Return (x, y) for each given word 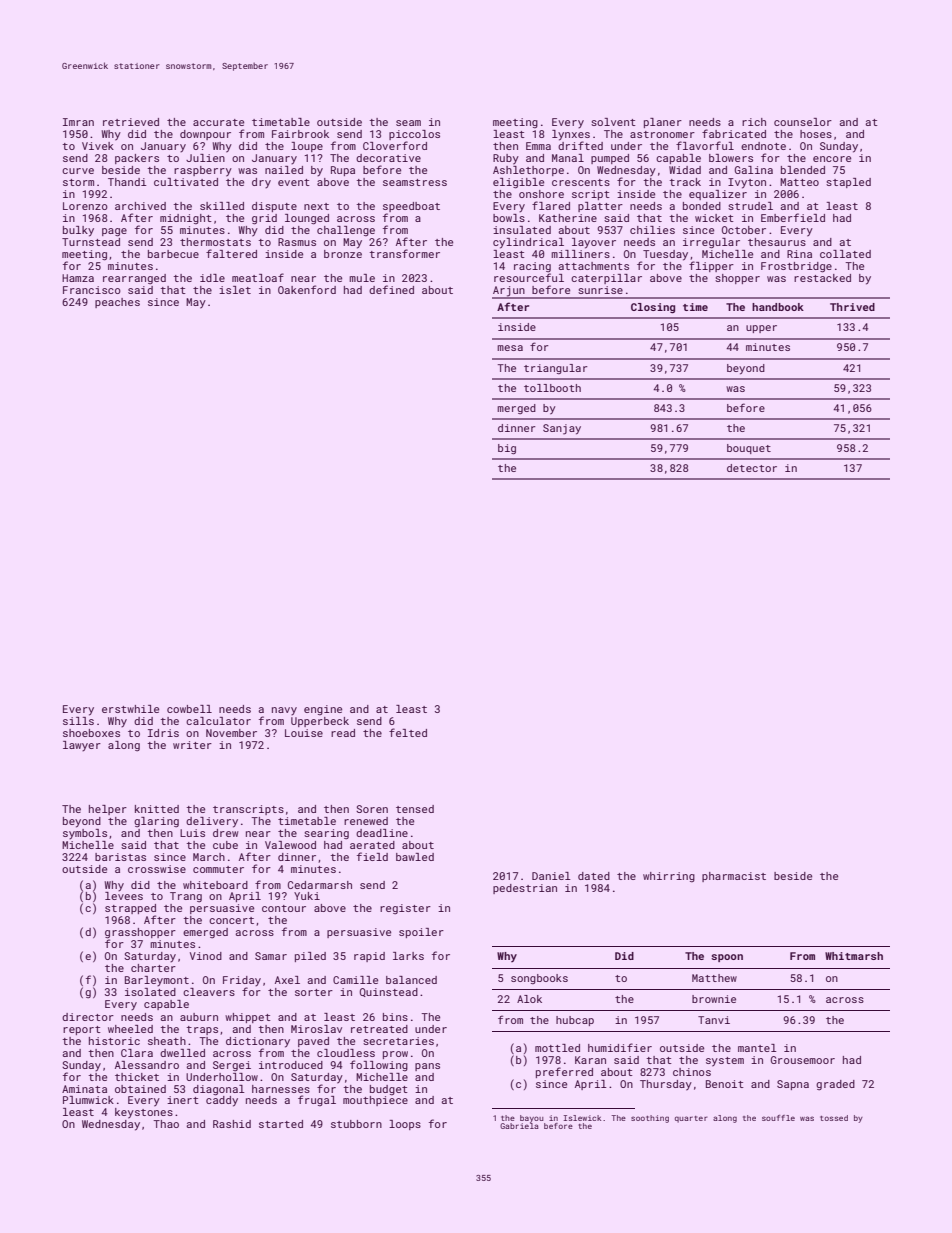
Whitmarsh (854, 956)
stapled (848, 183)
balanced (411, 980)
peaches (117, 303)
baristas (120, 857)
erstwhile (130, 709)
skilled (222, 206)
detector (752, 468)
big (507, 449)
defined (391, 289)
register (405, 909)
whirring (669, 877)
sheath (167, 1041)
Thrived (852, 307)
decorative (388, 158)
